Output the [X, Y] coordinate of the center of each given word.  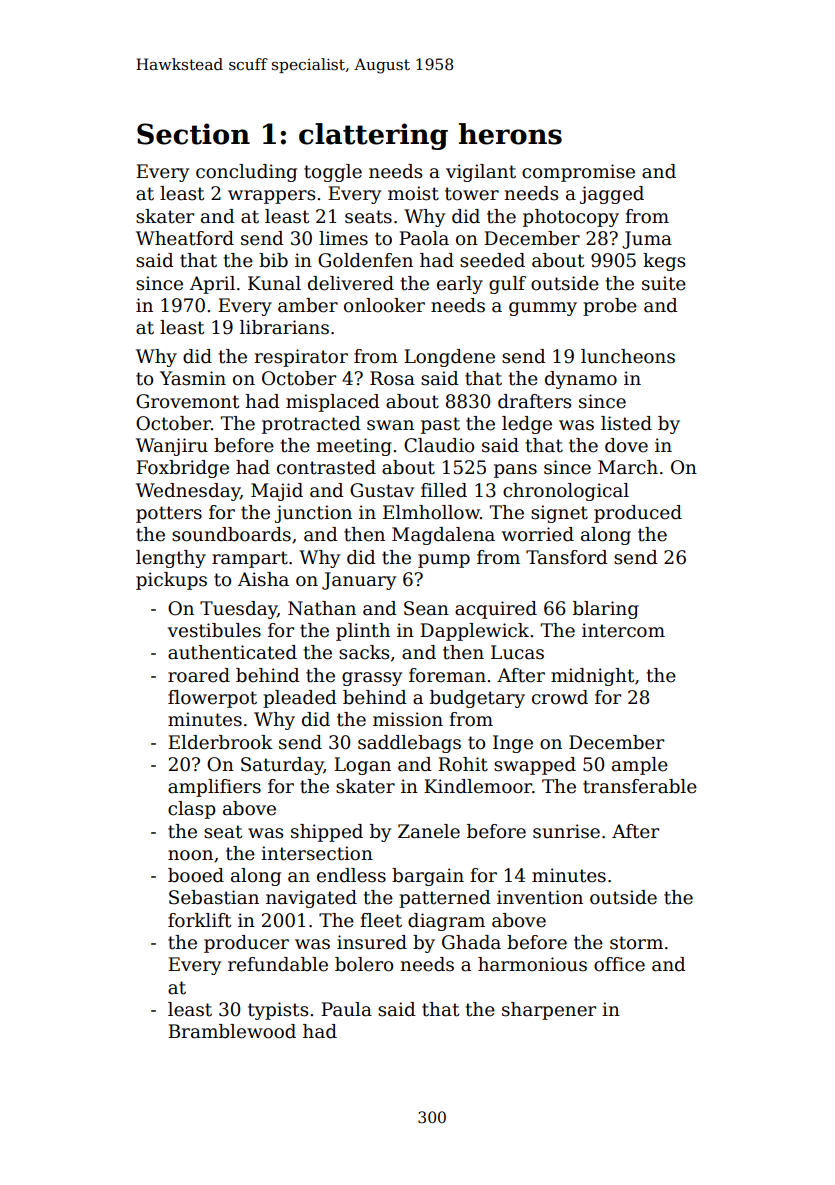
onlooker [384, 305]
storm [636, 943]
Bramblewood [232, 1031]
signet [559, 514]
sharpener [549, 1011]
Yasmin [193, 378]
